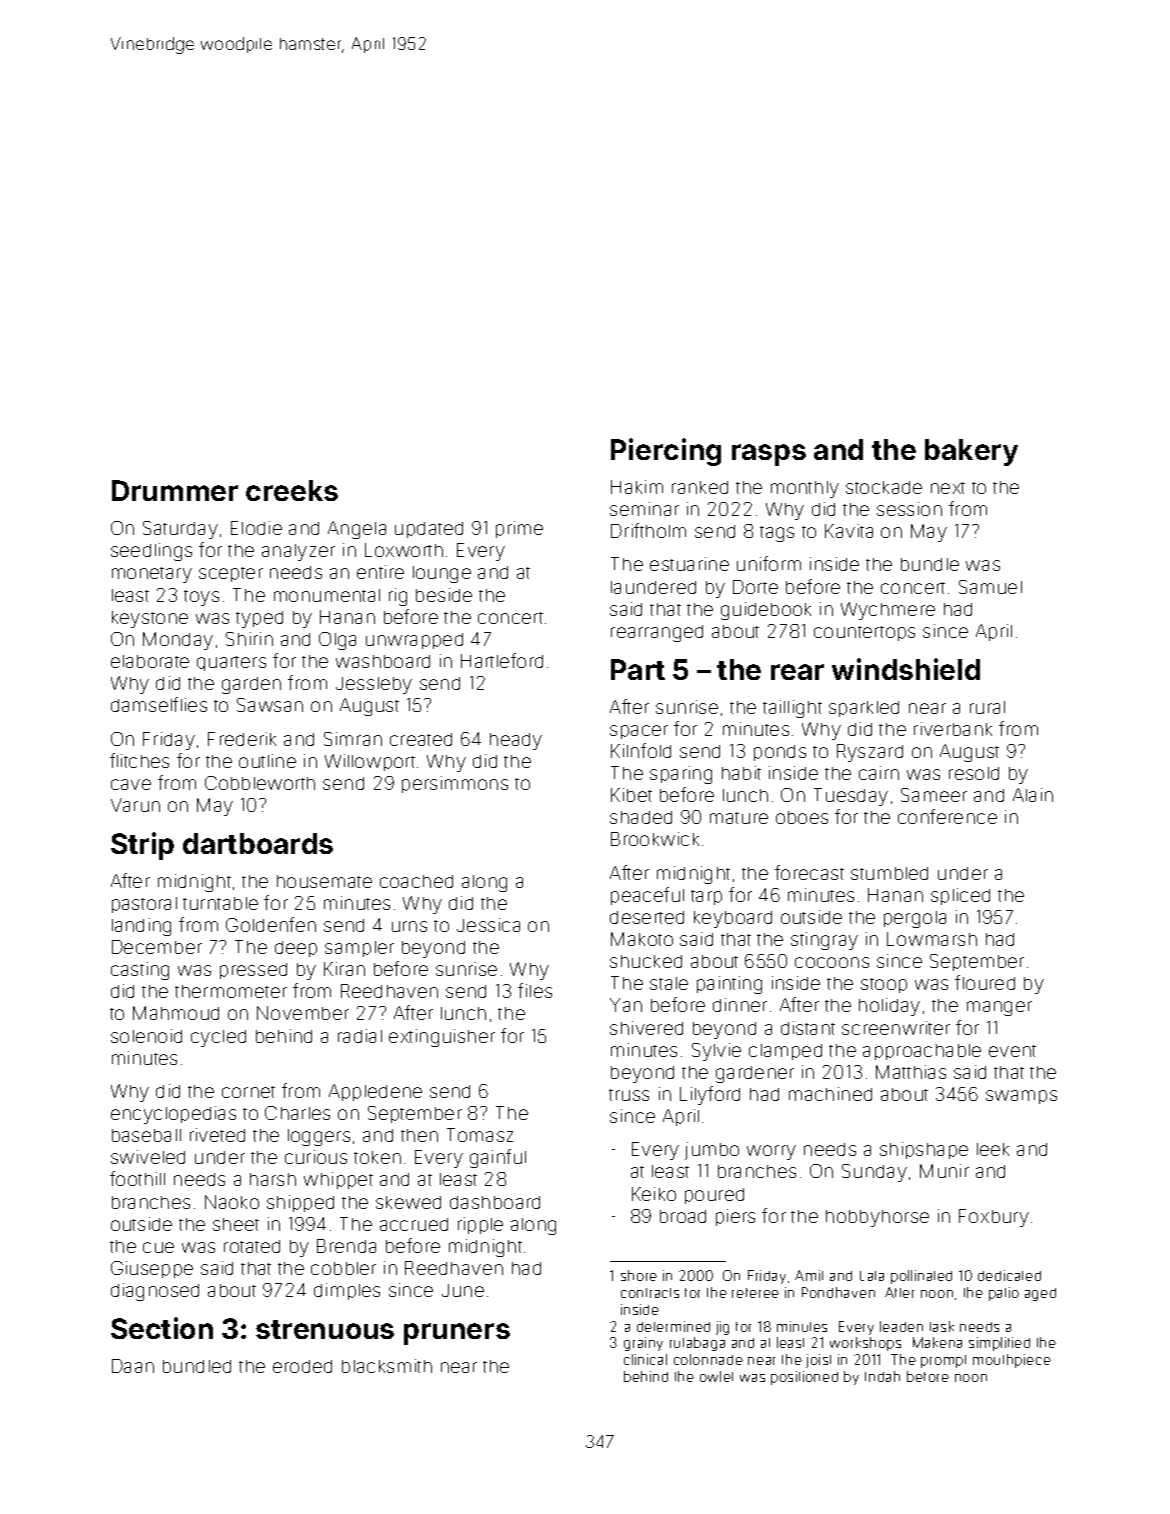  Describe the element at coordinates (387, 1366) in the screenshot. I see `blacksmith` at that location.
